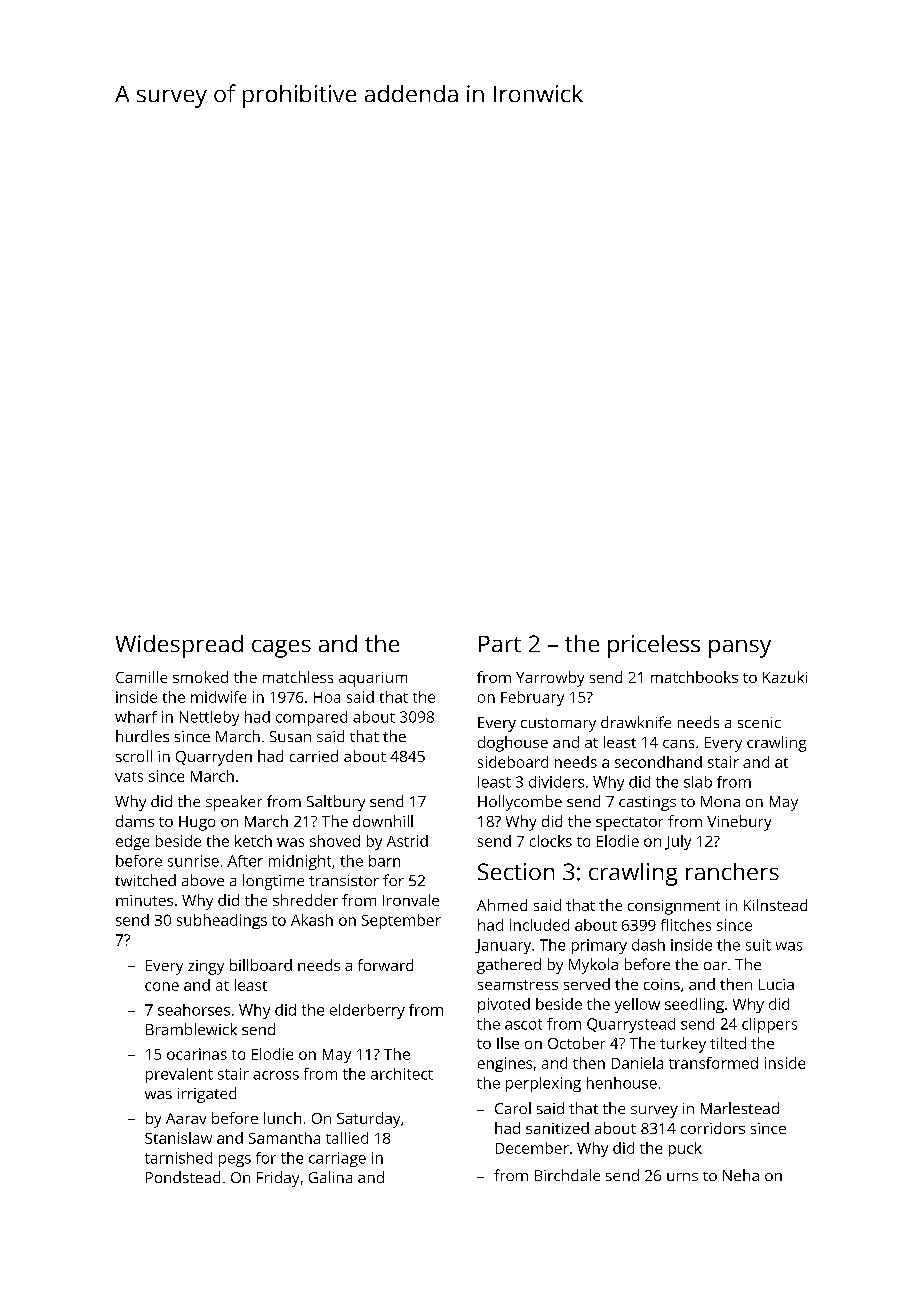 The width and height of the document is (924, 1308). What do you see at coordinates (739, 823) in the document?
I see `Vinebury` at bounding box center [739, 823].
